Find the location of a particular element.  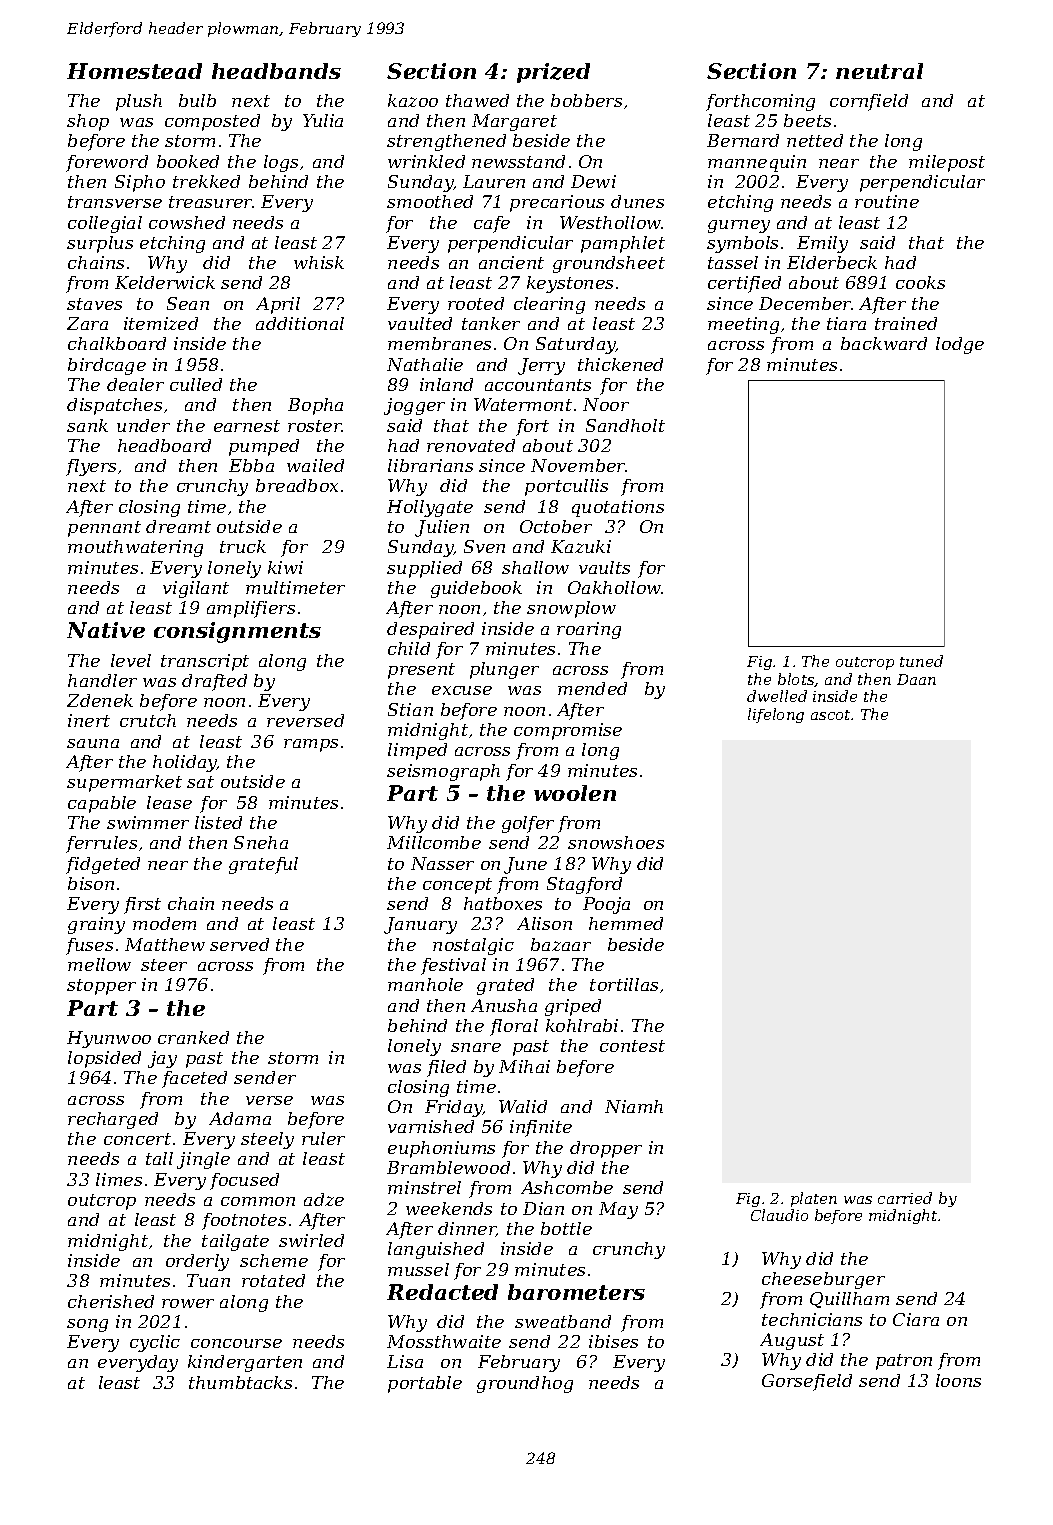

thawed is located at coordinates (477, 100).
